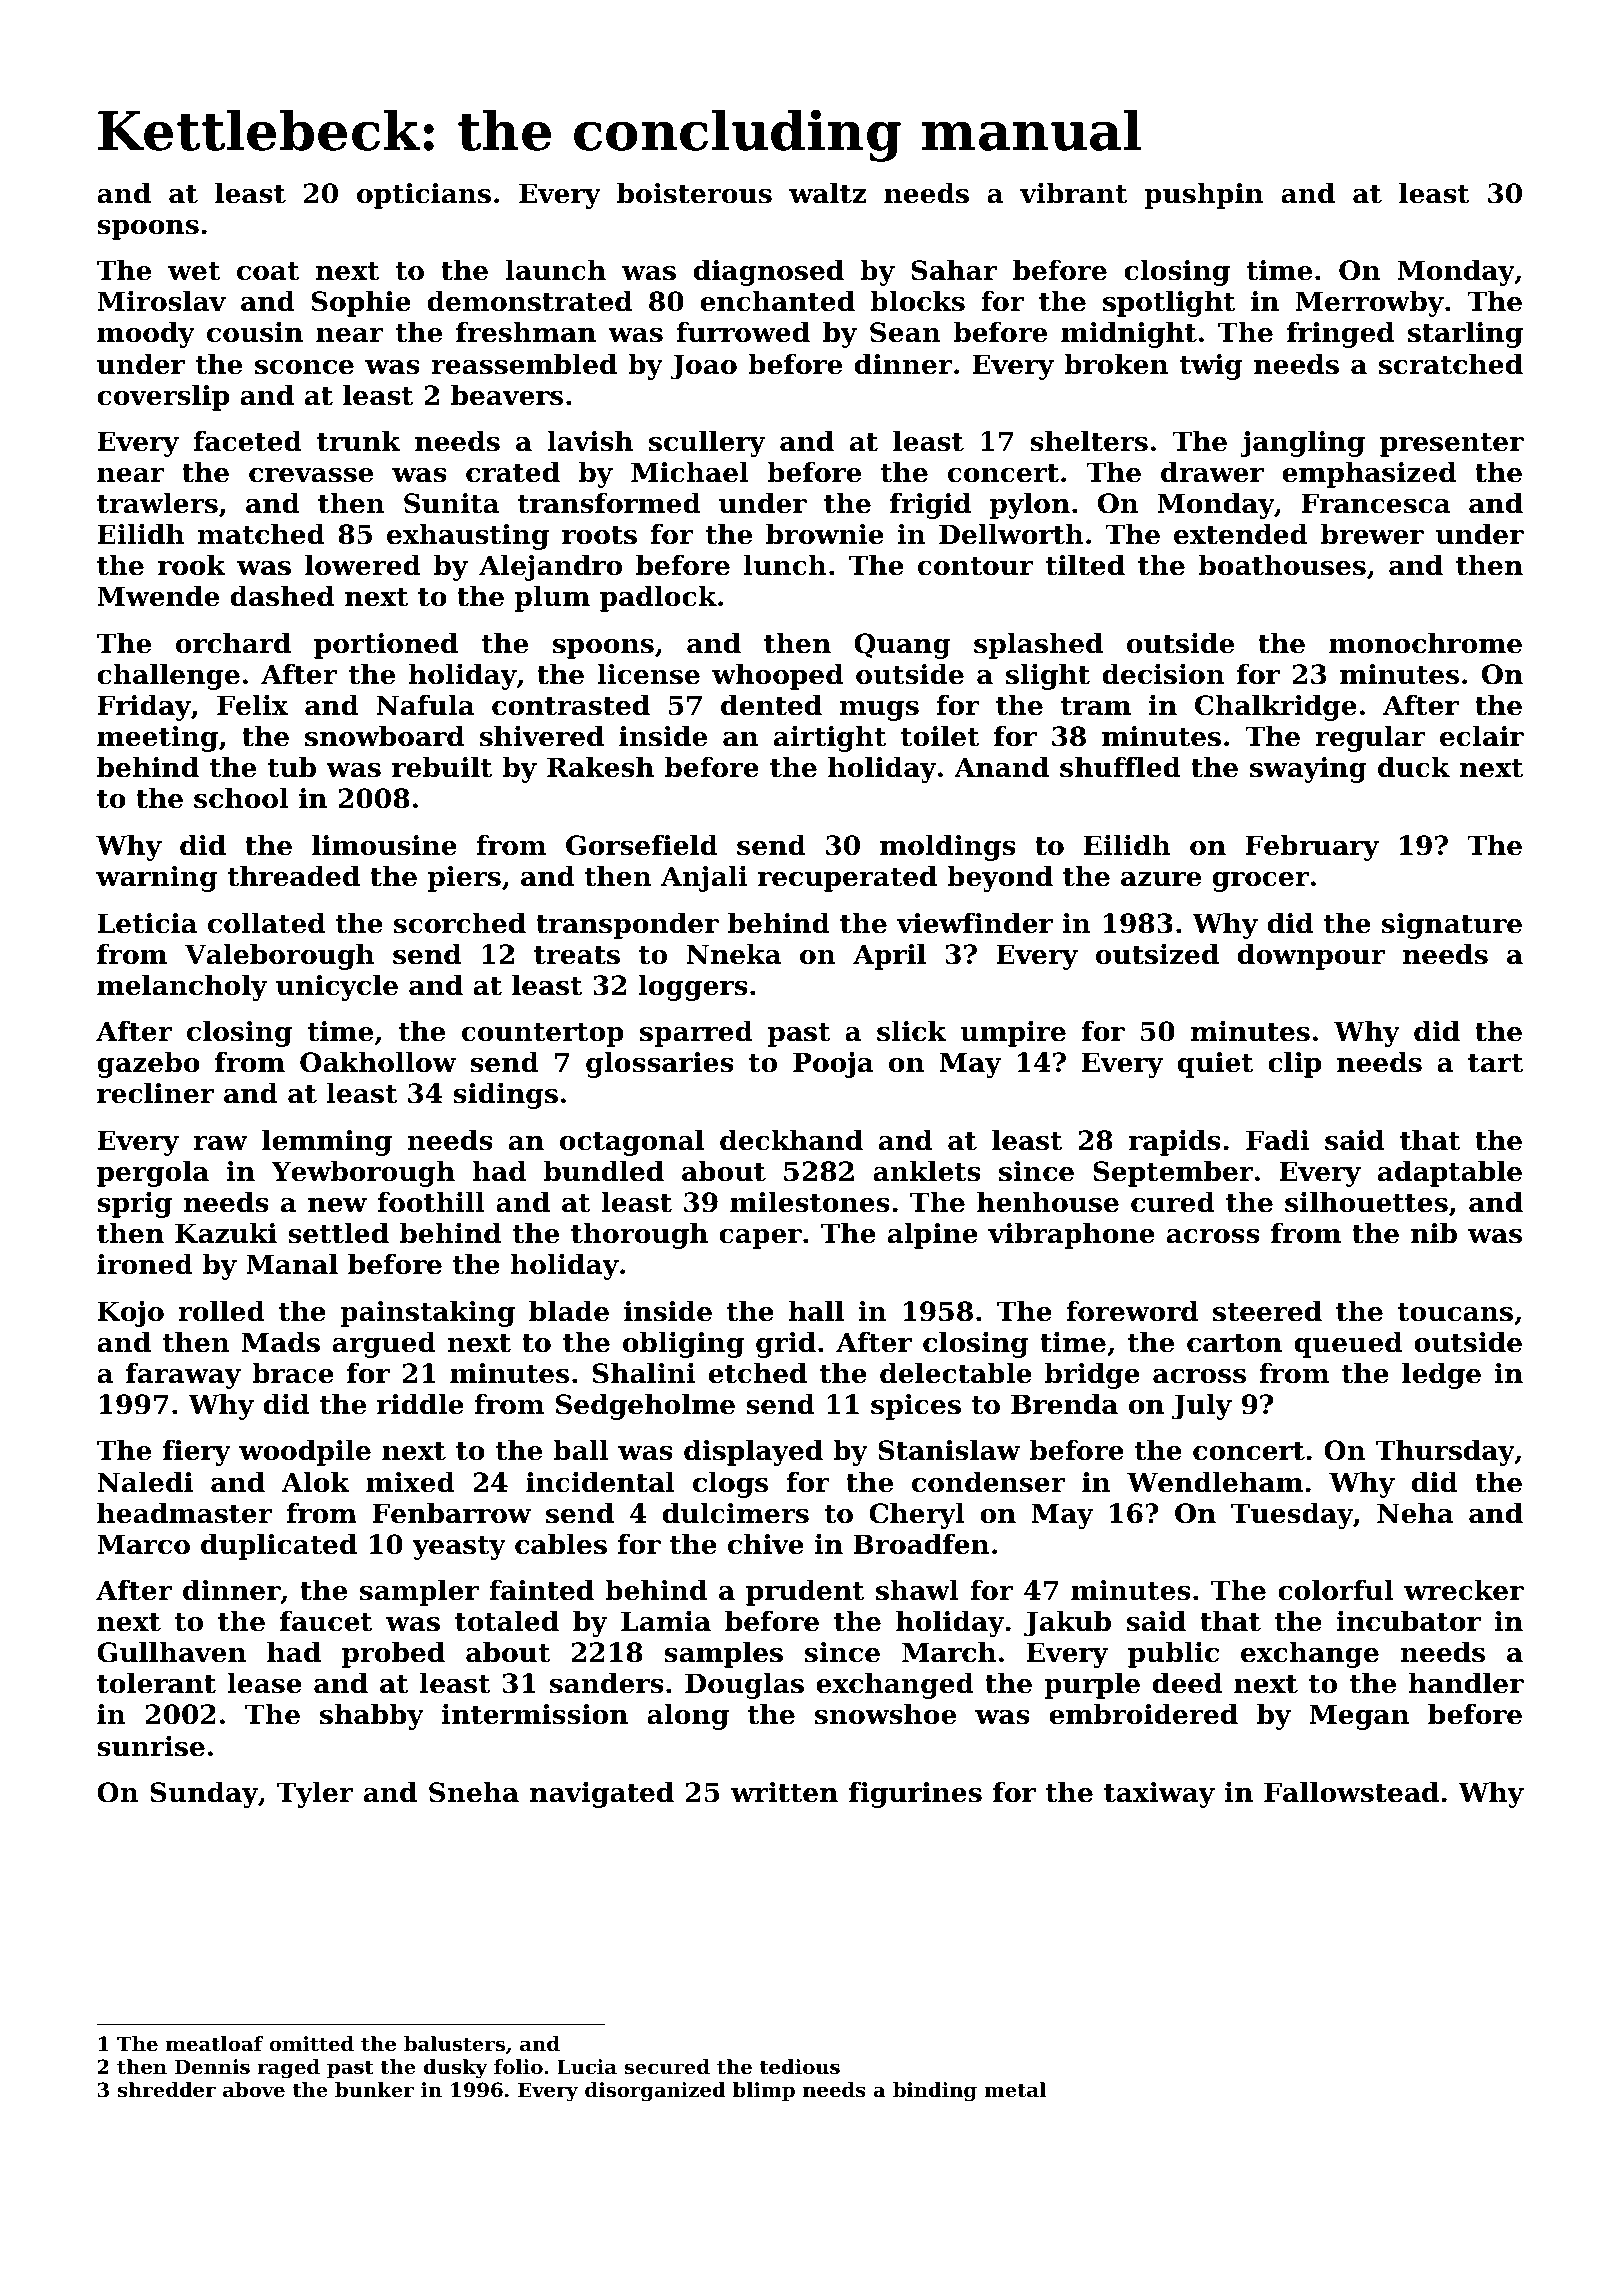 The image size is (1620, 2292). What do you see at coordinates (1434, 1233) in the image?
I see `nib` at bounding box center [1434, 1233].
